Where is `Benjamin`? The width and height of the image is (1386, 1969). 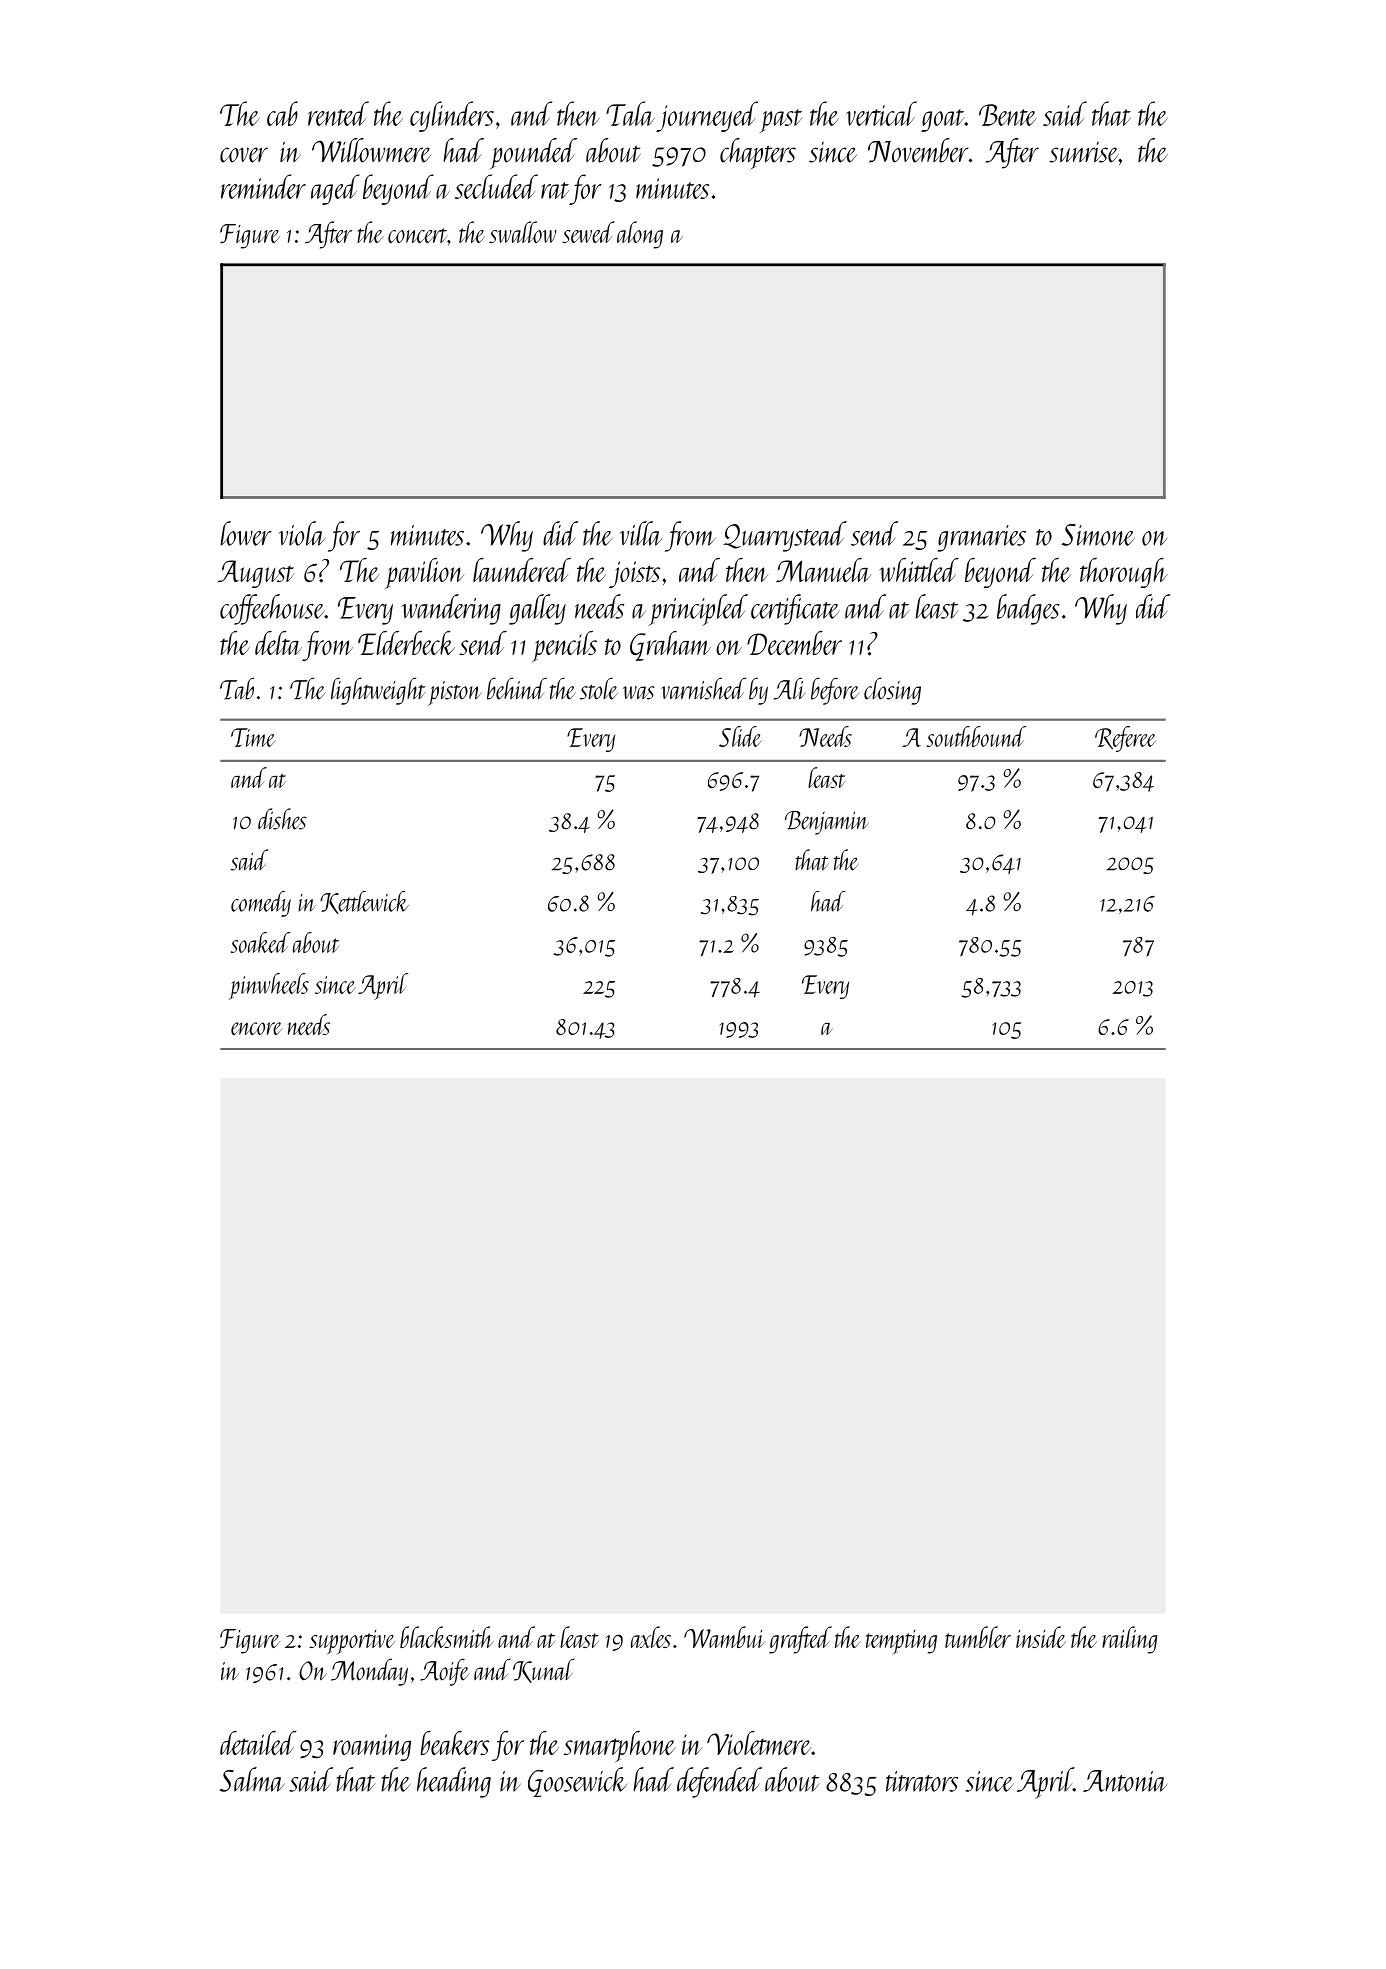 Benjamin is located at coordinates (827, 823).
